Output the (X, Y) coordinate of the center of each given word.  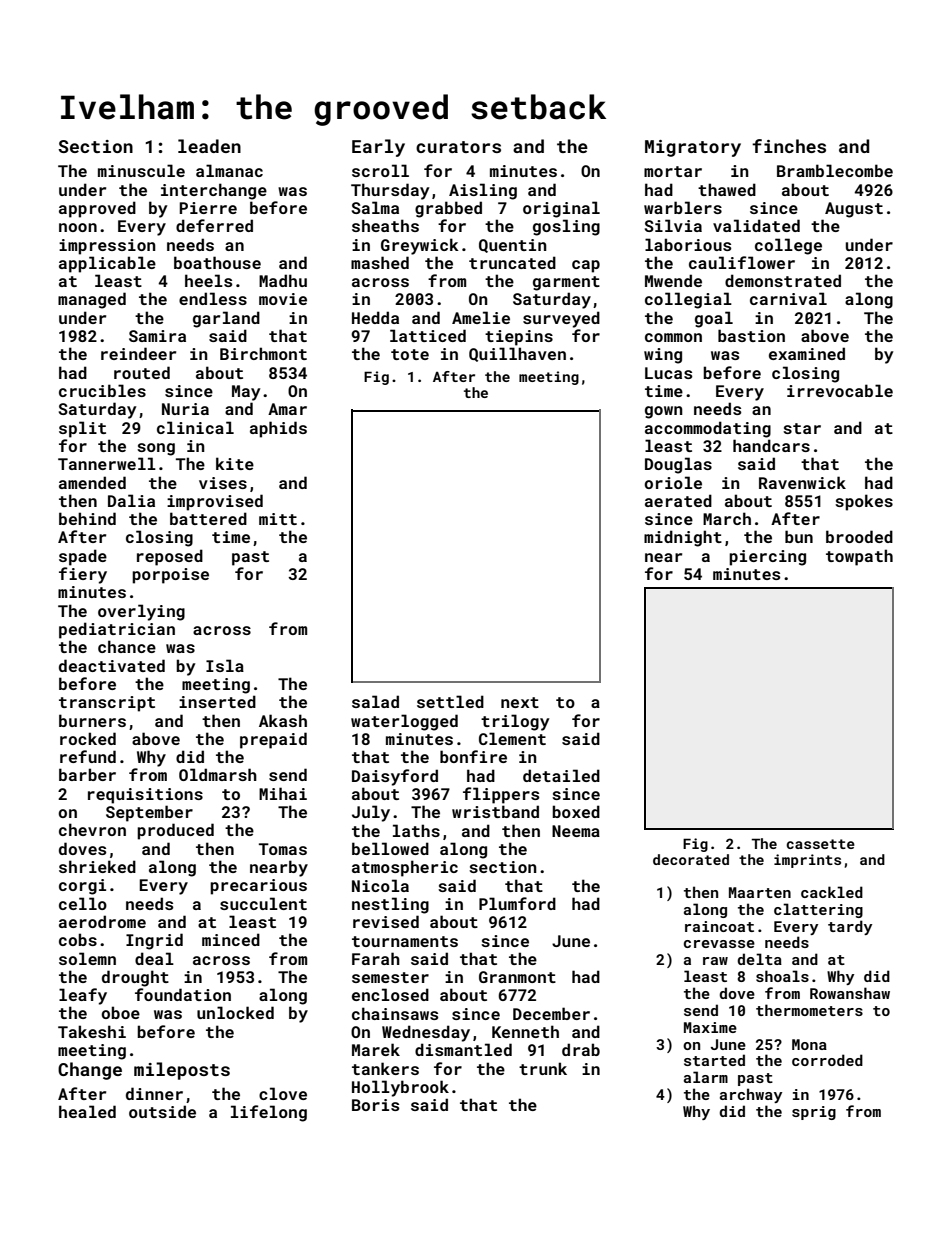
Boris (375, 1105)
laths (416, 830)
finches (789, 146)
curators (458, 147)
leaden (209, 146)
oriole (673, 482)
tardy (850, 927)
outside (162, 1111)
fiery (83, 575)
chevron (92, 829)
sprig (814, 1113)
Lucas (668, 373)
